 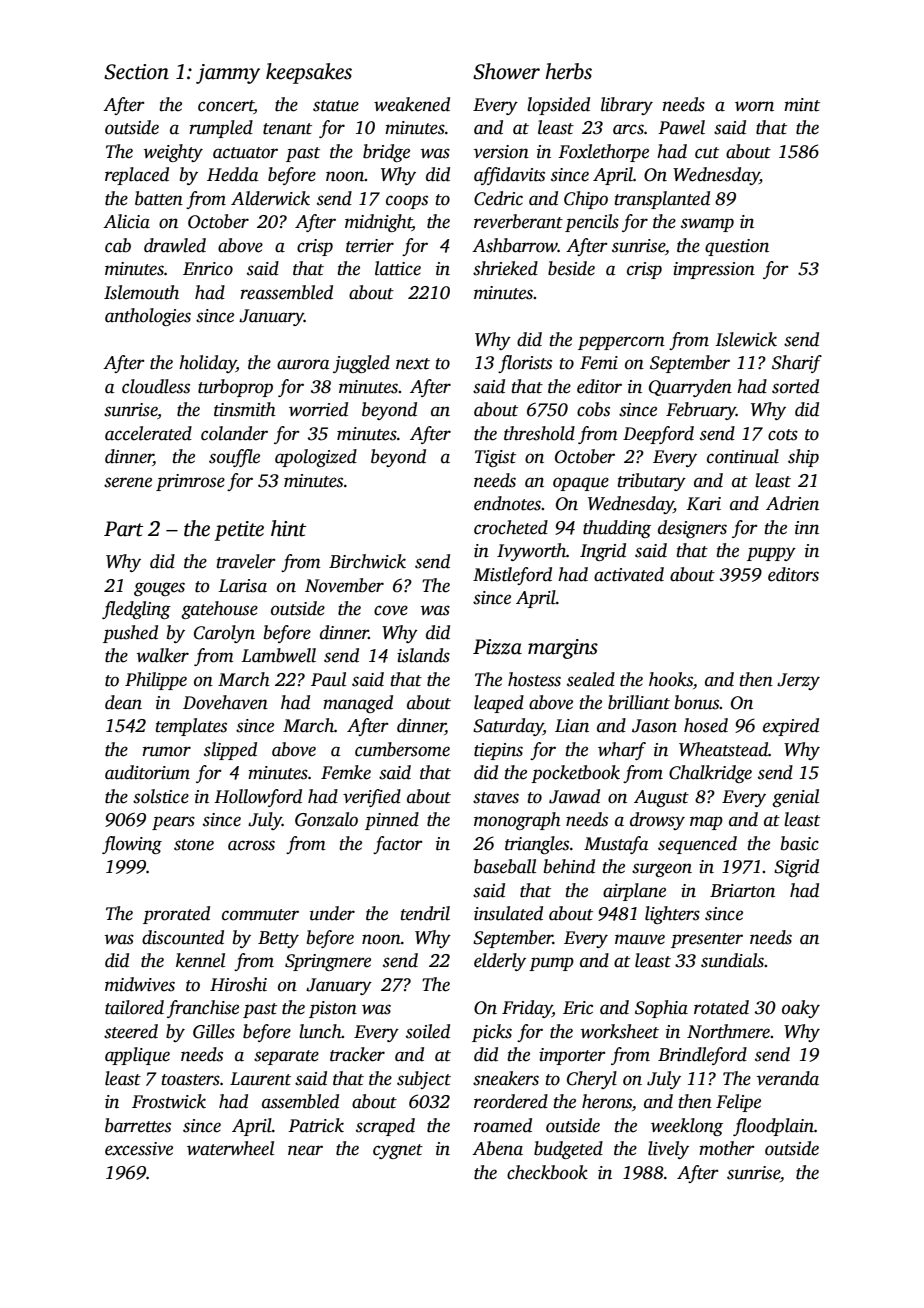 I want to click on waterwheel, so click(x=230, y=1148).
